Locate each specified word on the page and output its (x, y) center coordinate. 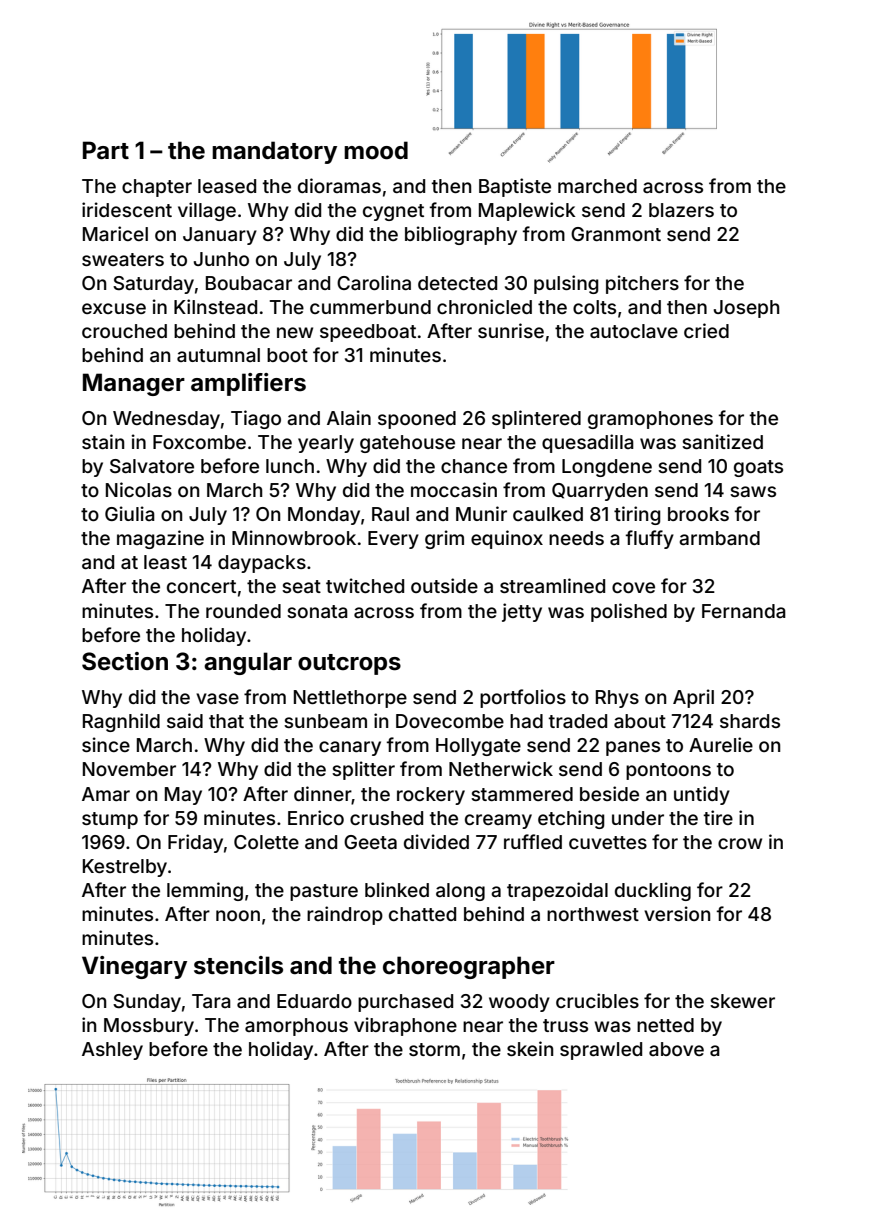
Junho (221, 259)
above (676, 1049)
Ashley (112, 1051)
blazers (681, 210)
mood (376, 150)
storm (434, 1049)
